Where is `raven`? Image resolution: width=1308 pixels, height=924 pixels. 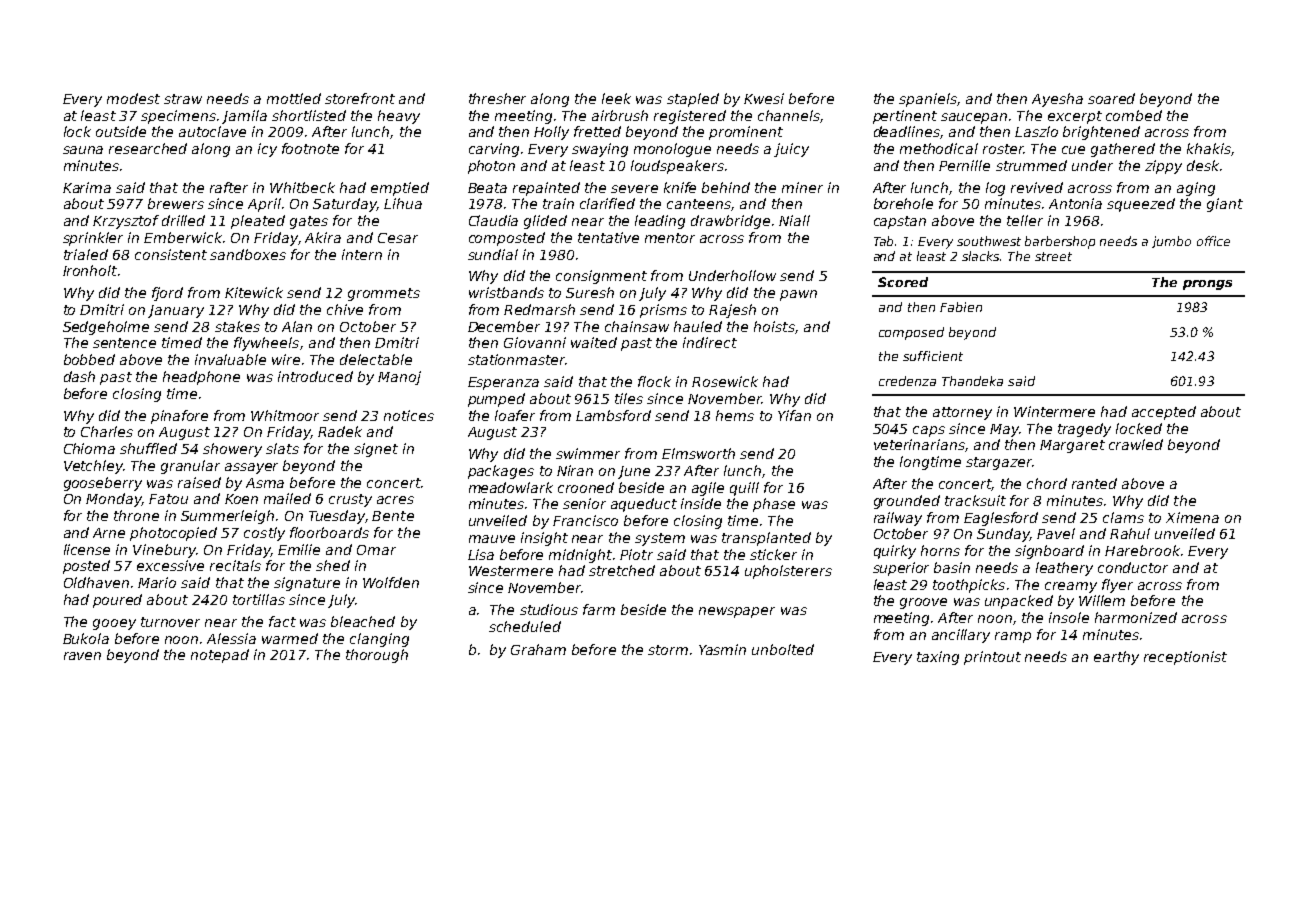
raven is located at coordinates (82, 656).
